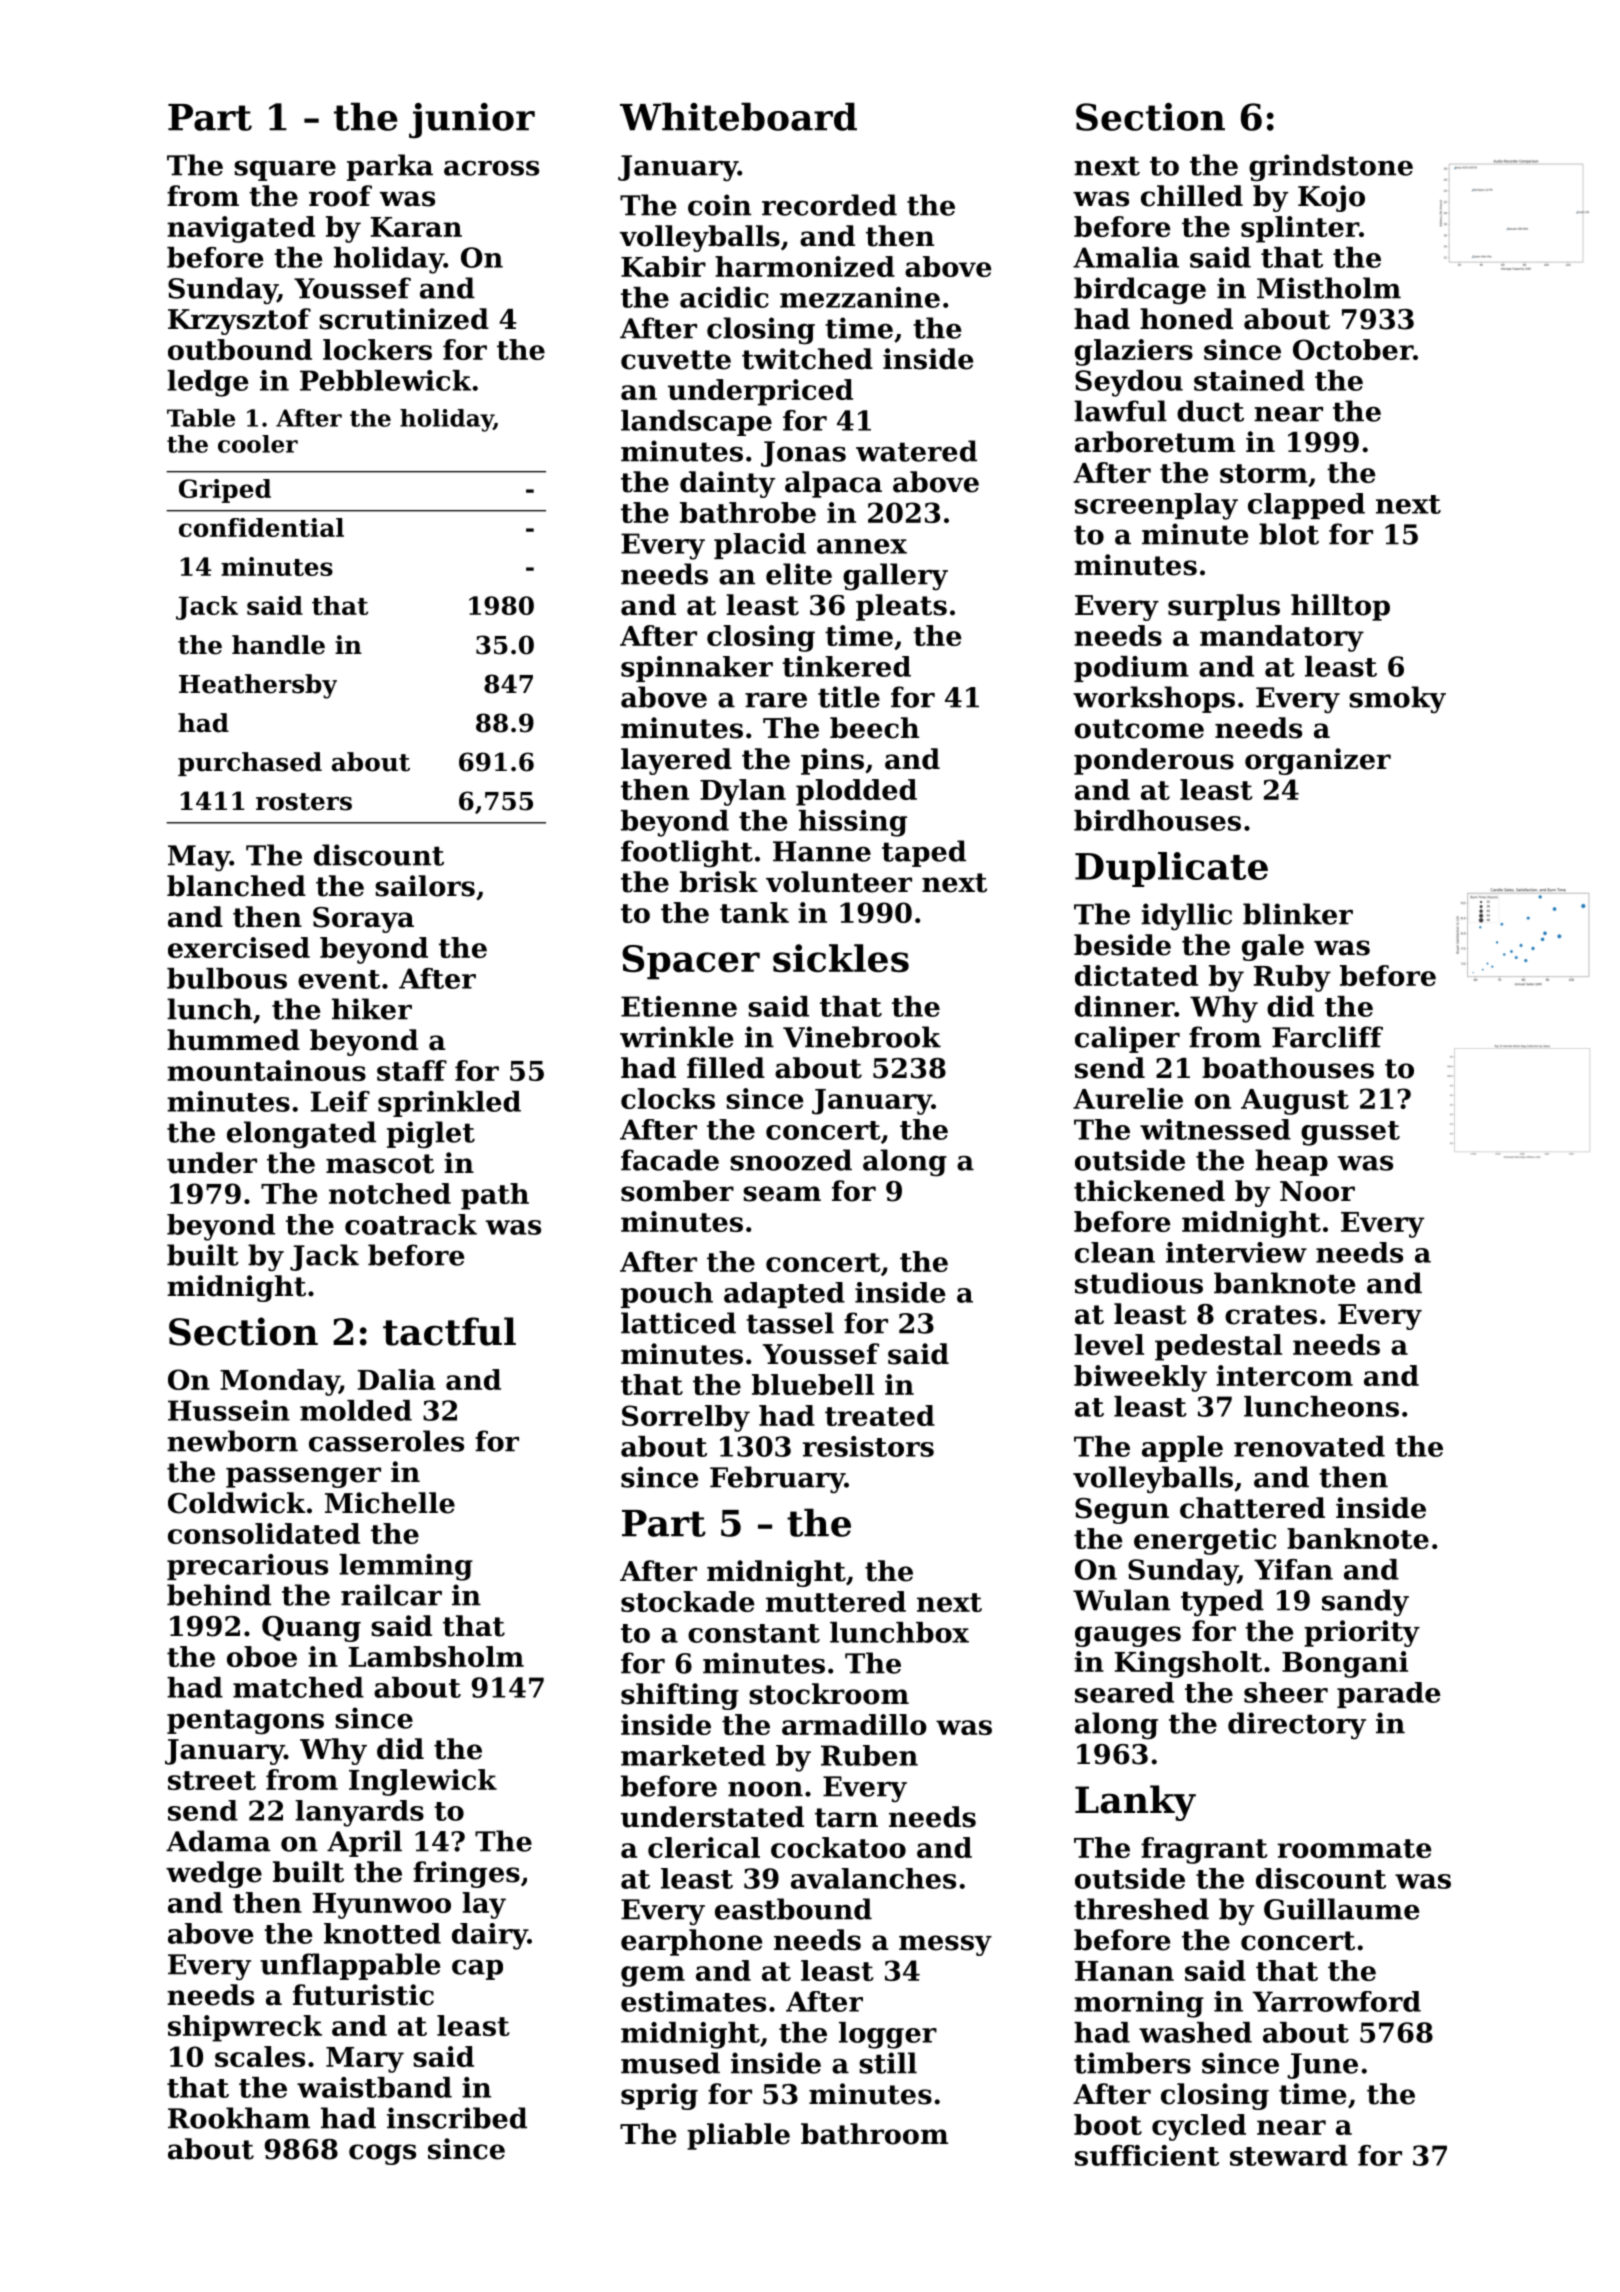 The width and height of the screenshot is (1620, 2292). Describe the element at coordinates (227, 978) in the screenshot. I see `bulbous` at that location.
